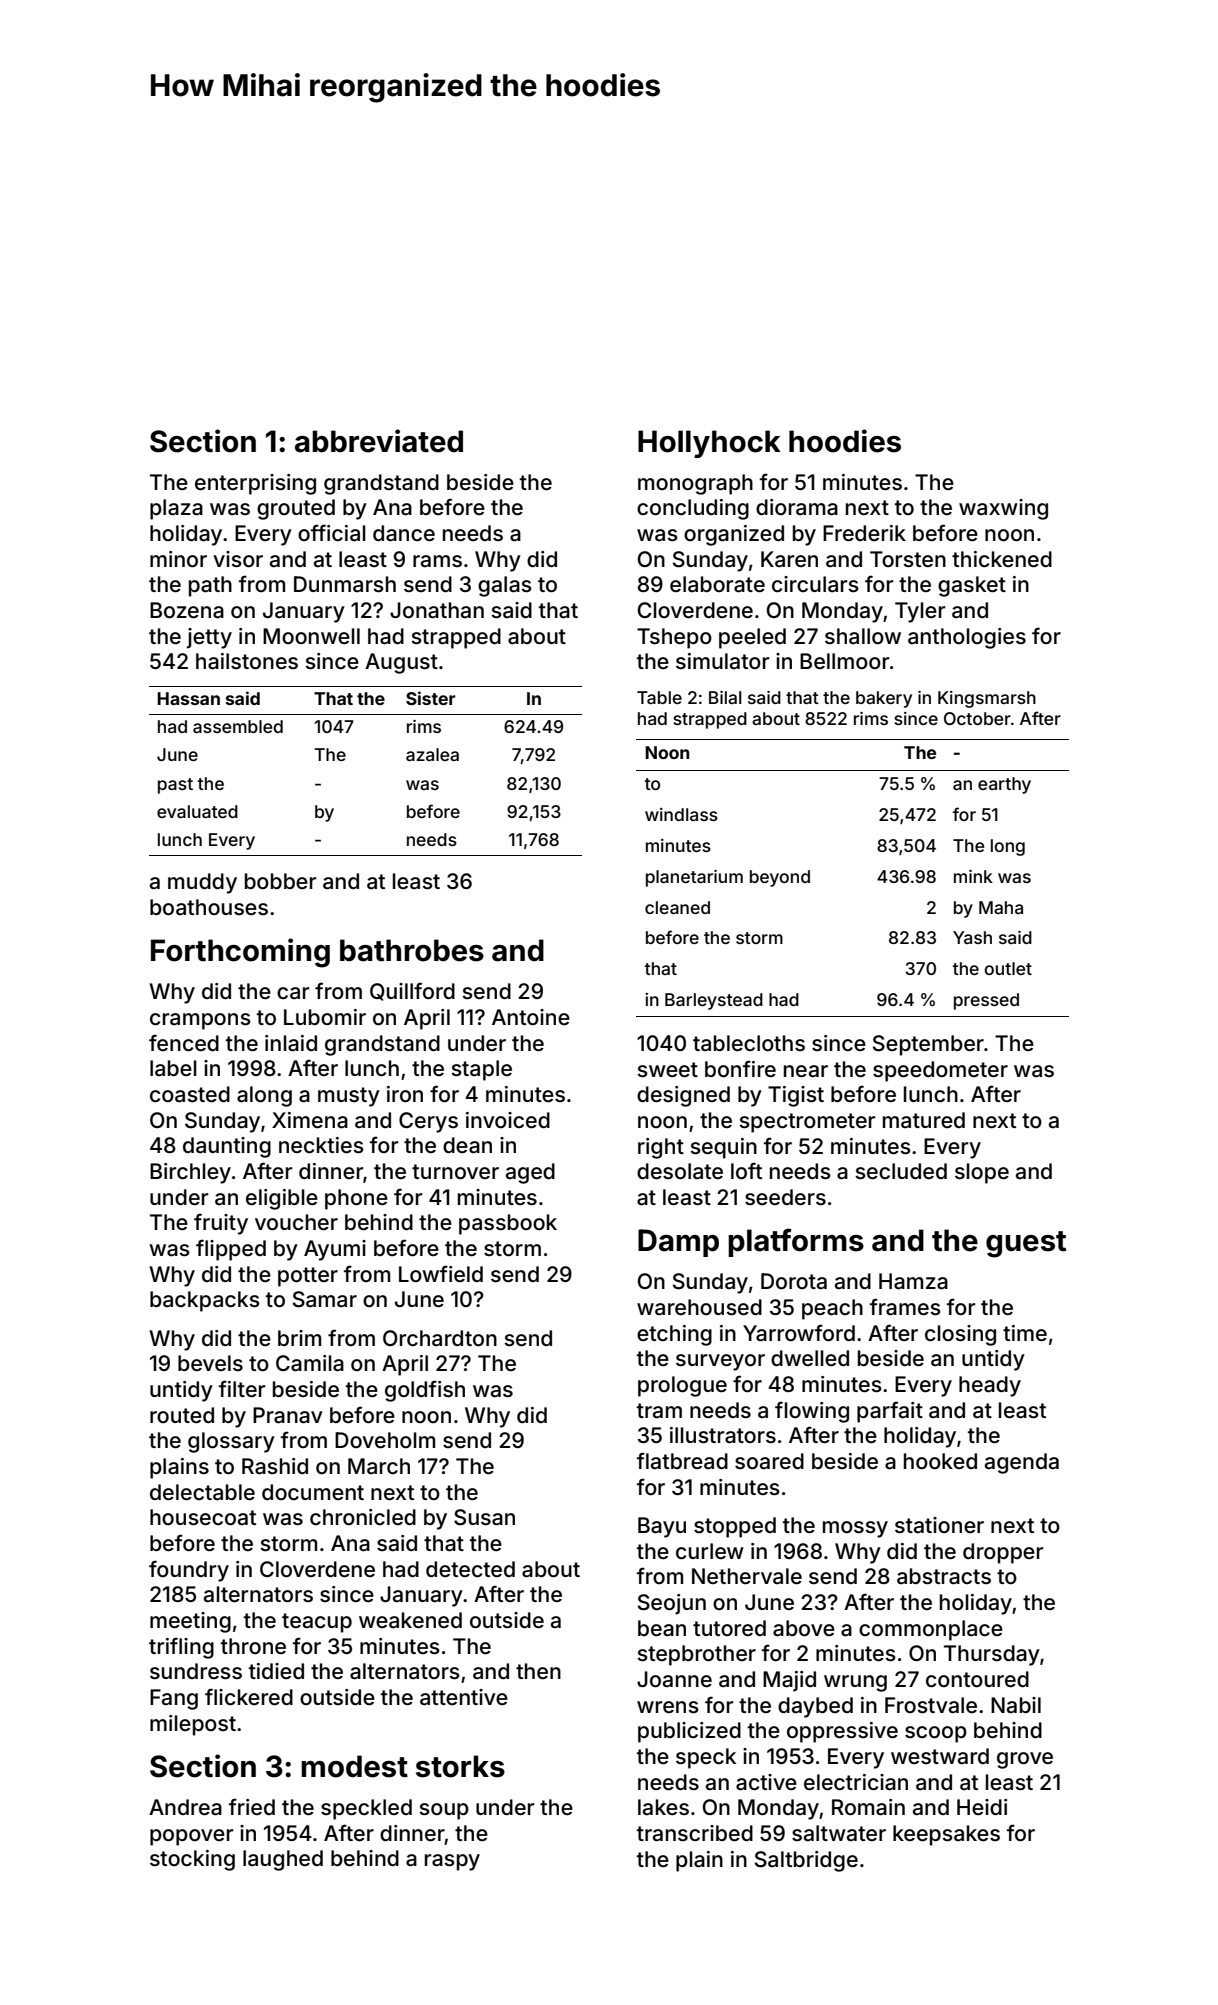 The image size is (1218, 2005). Describe the element at coordinates (1026, 1244) in the image. I see `guest` at that location.
